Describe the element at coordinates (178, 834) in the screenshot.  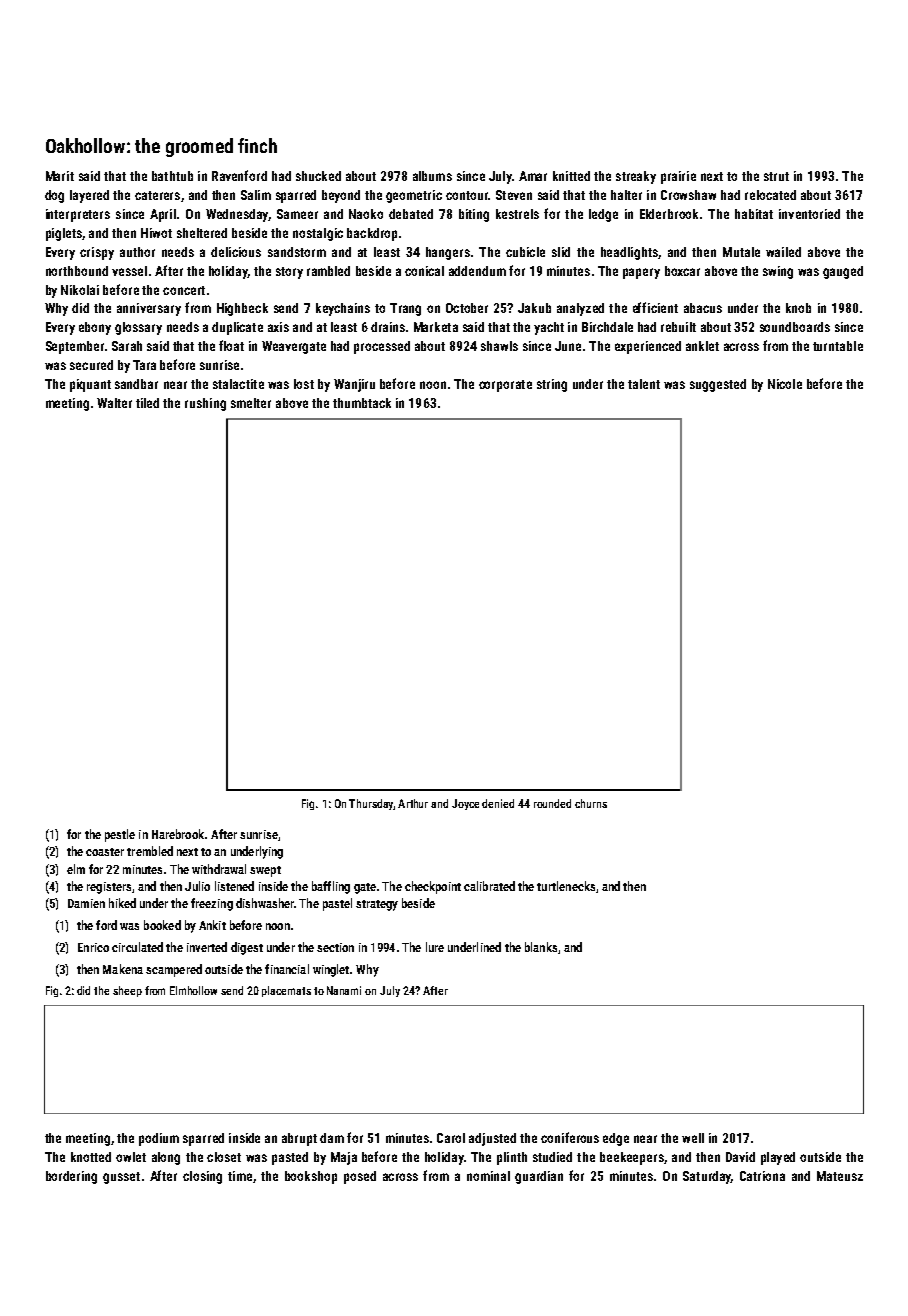
I see `Harebrook` at that location.
